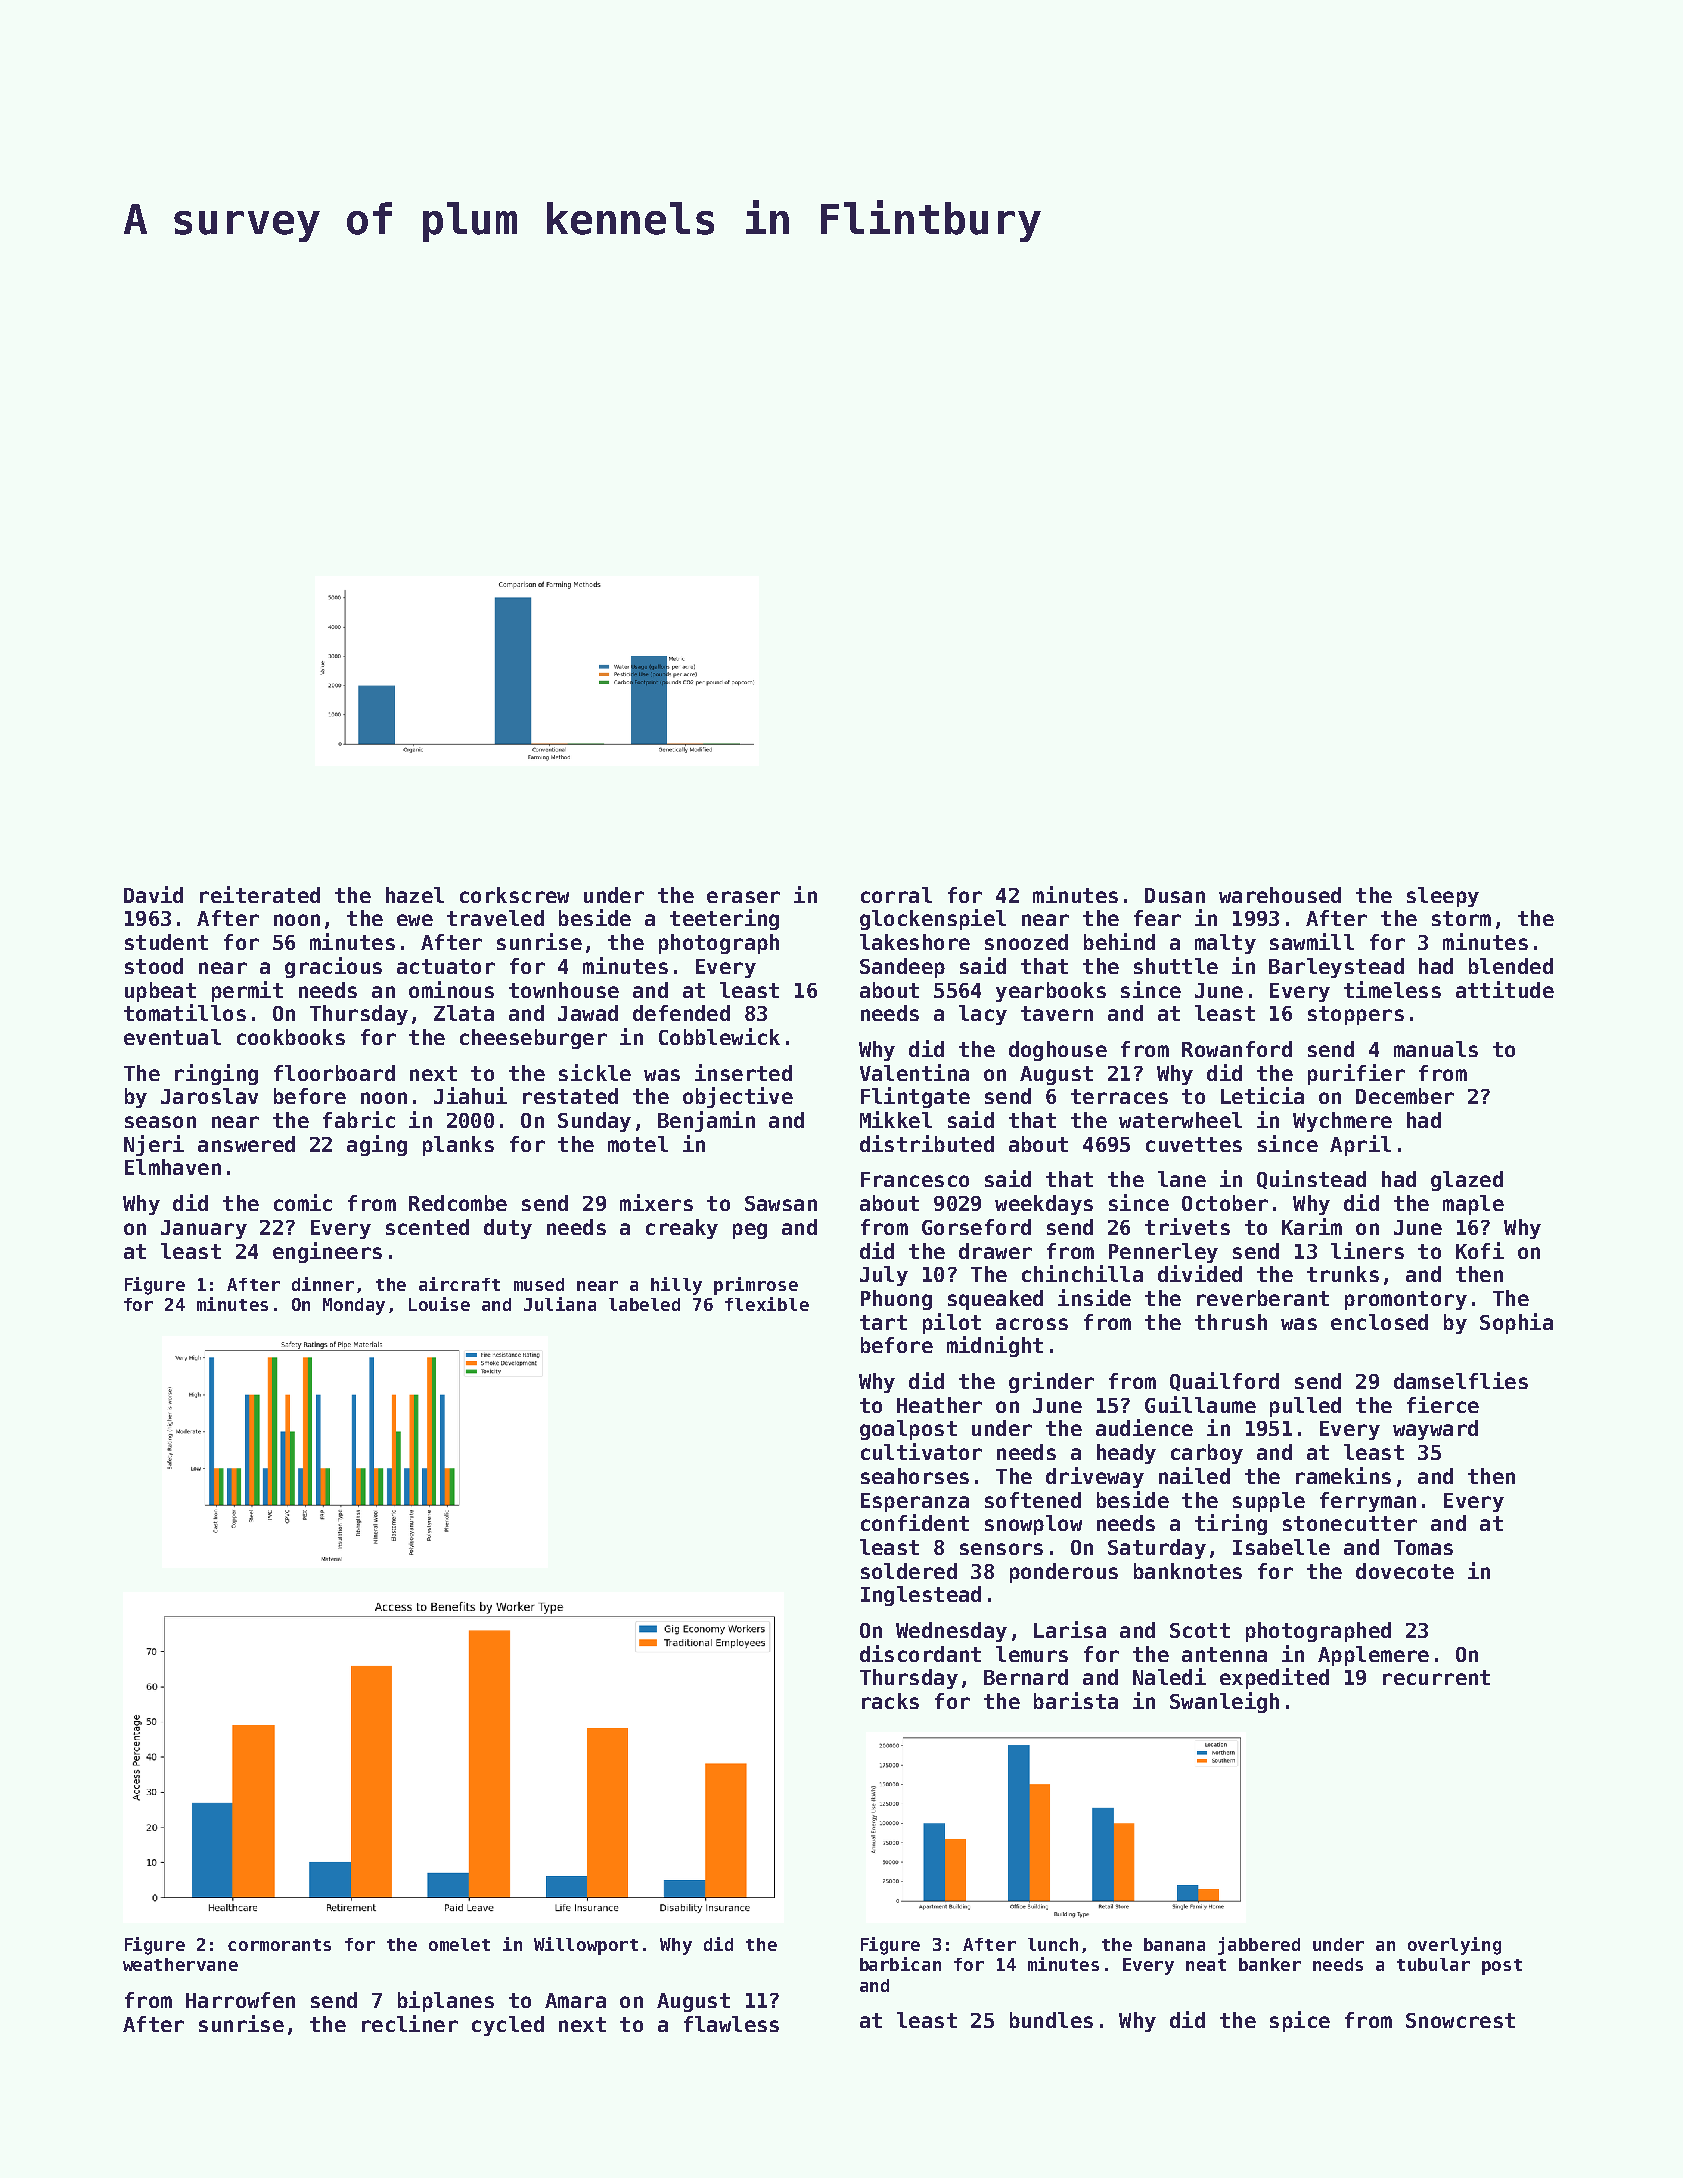 The height and width of the document is (2178, 1683). I want to click on omelet, so click(459, 1944).
